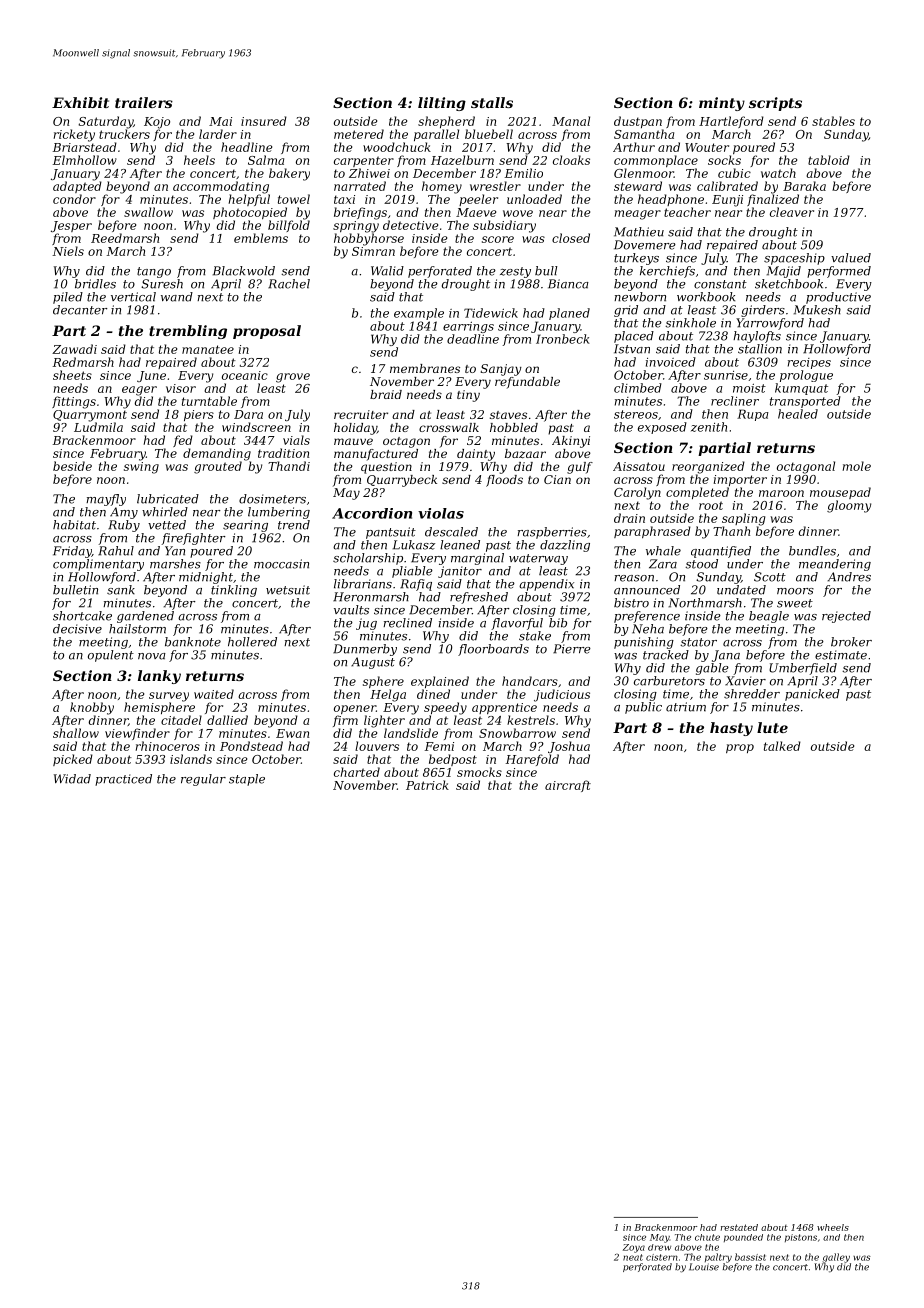 The width and height of the screenshot is (924, 1308). Describe the element at coordinates (289, 284) in the screenshot. I see `Rachel` at that location.
